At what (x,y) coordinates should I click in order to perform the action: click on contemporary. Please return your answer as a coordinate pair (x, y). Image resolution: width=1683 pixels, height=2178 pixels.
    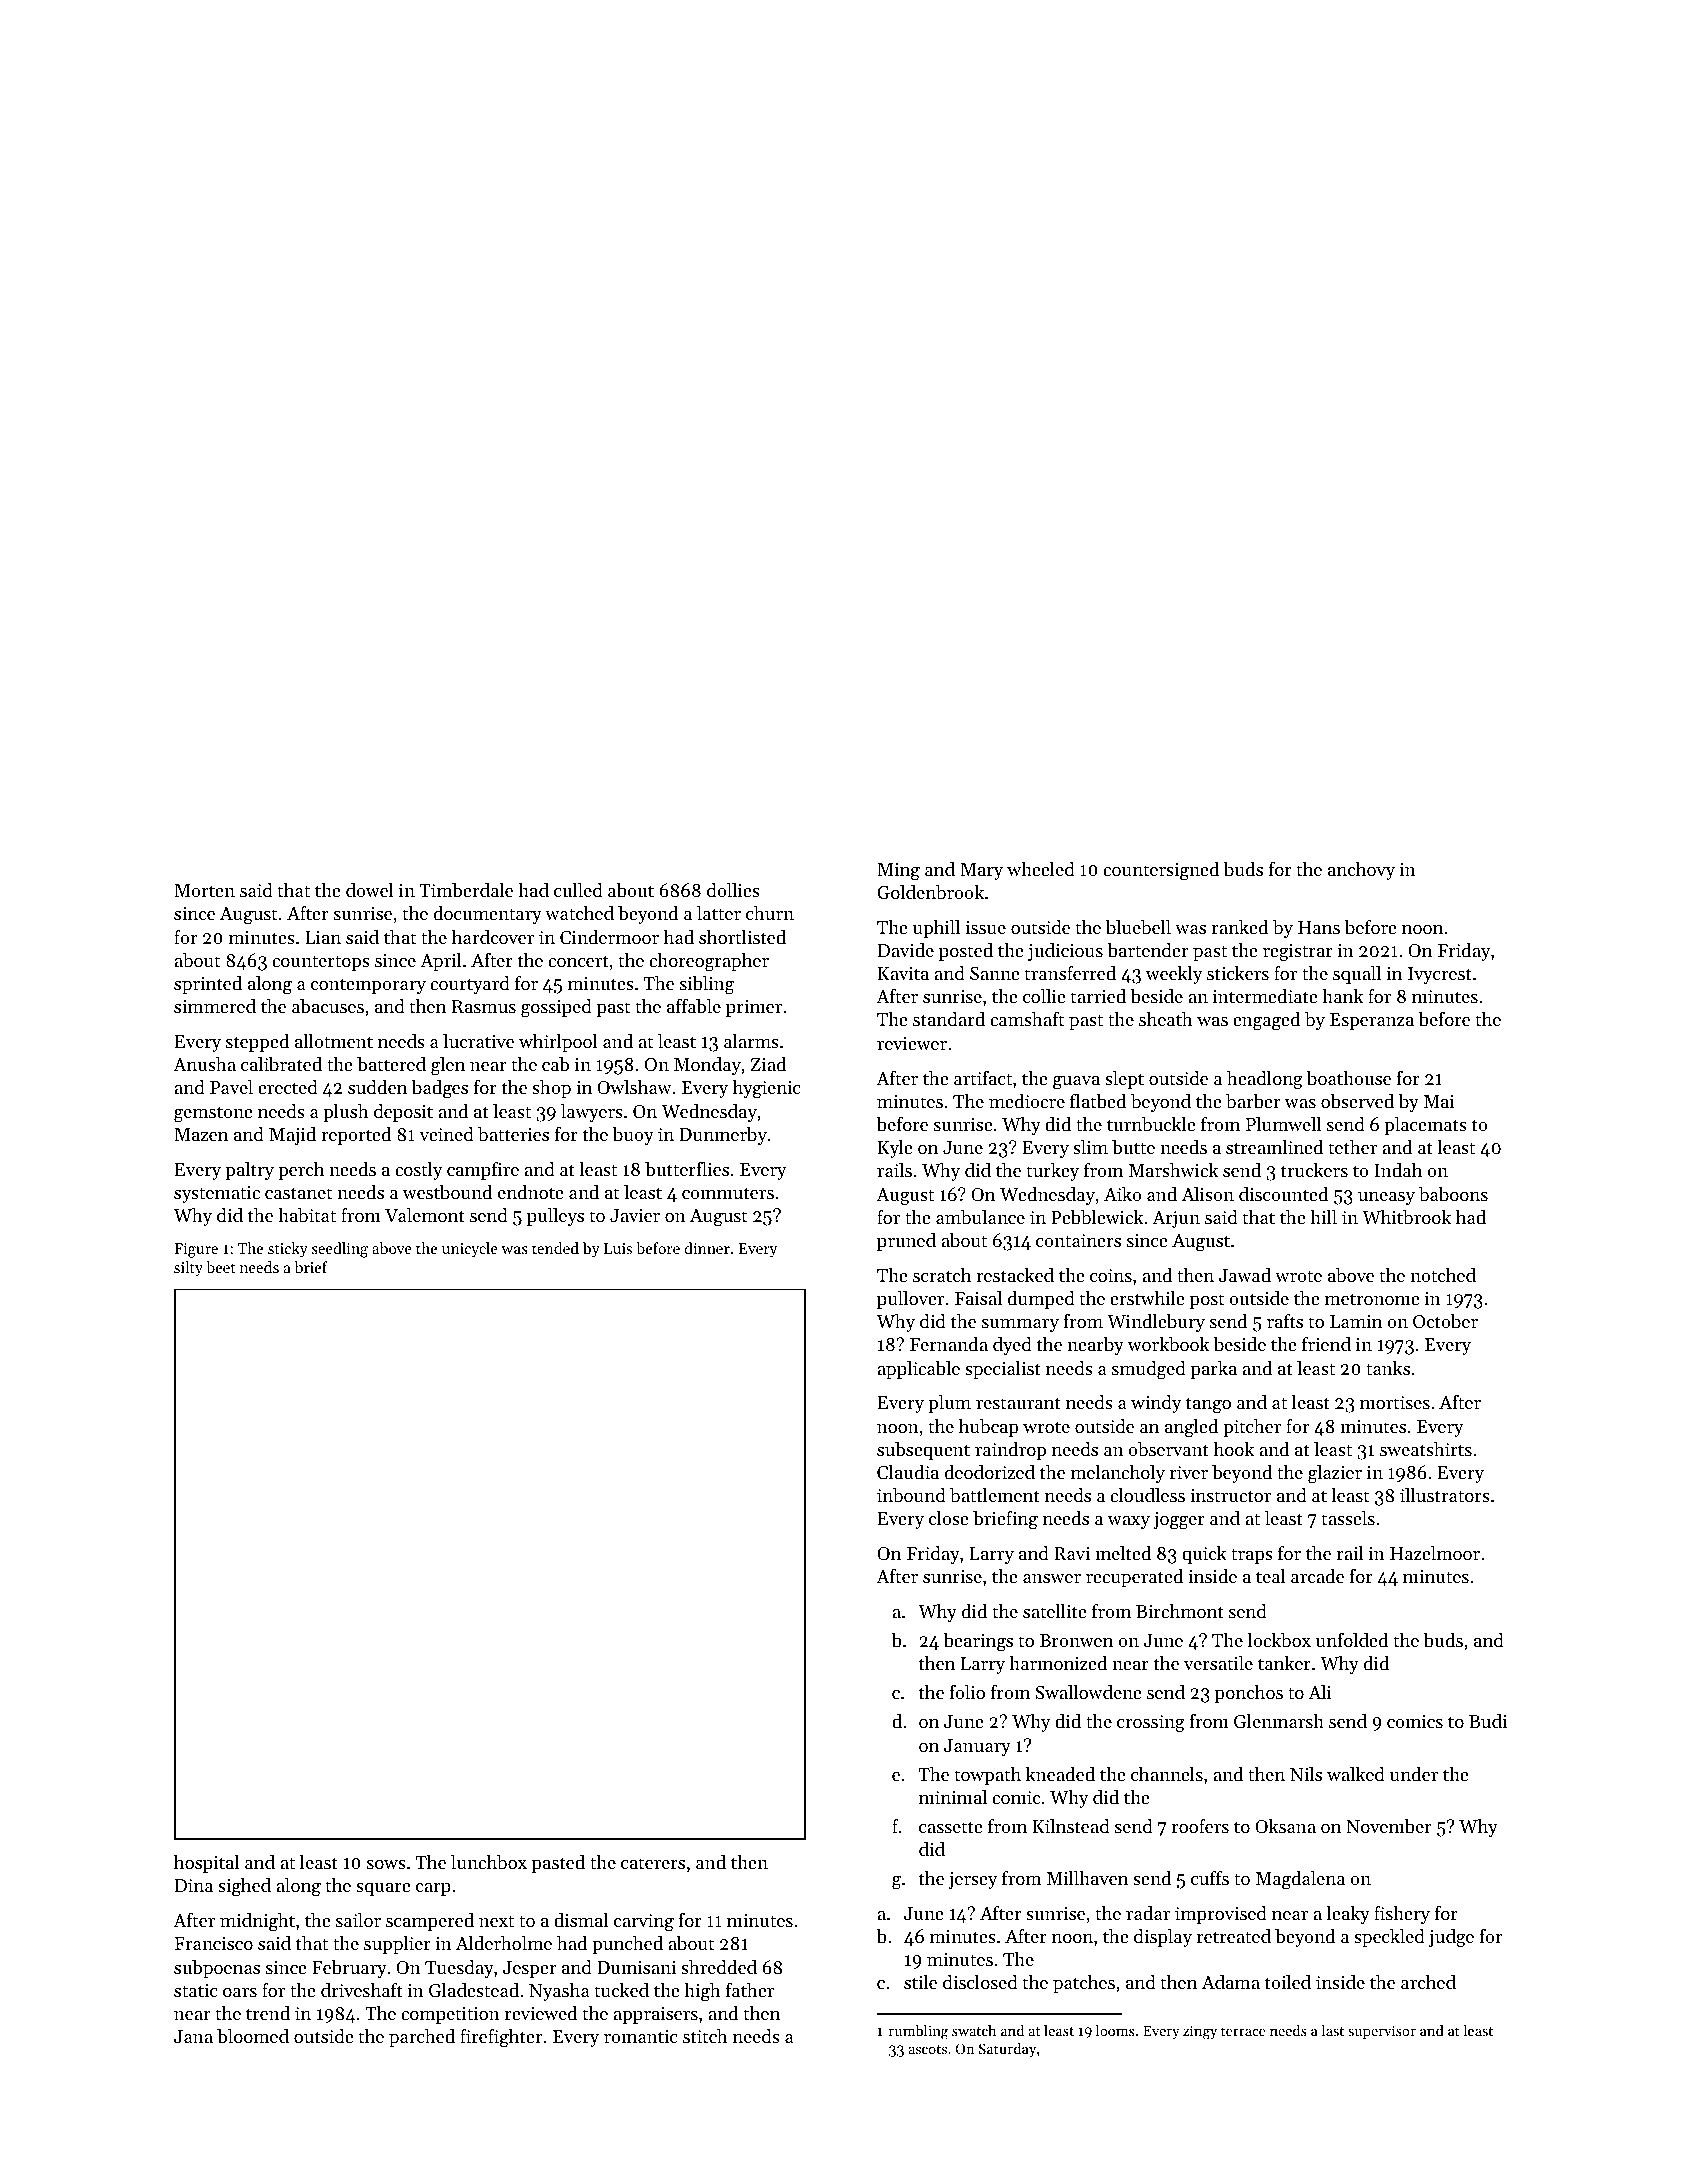
    Looking at the image, I should click on (368, 986).
